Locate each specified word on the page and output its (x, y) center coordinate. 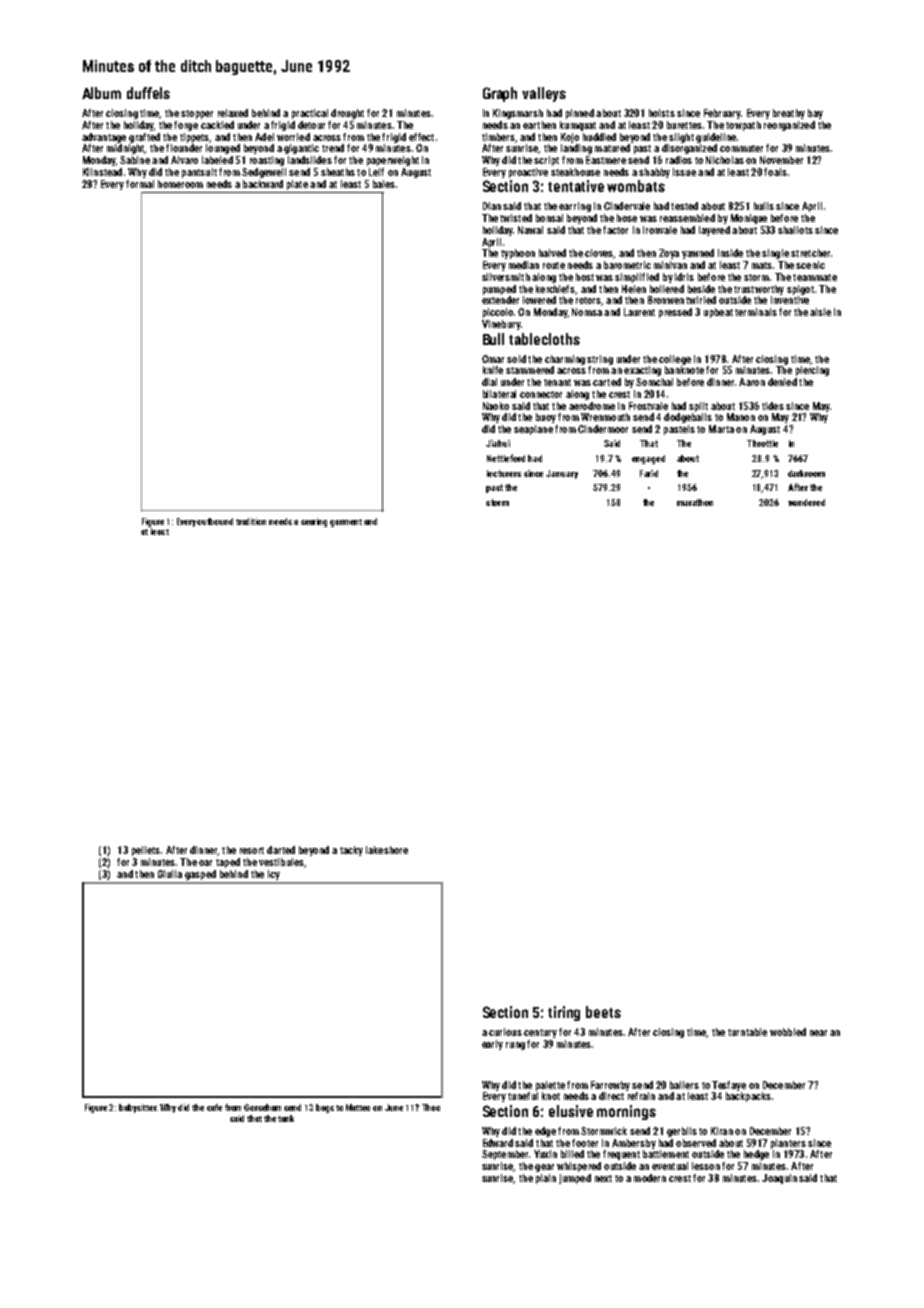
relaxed (233, 113)
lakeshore (387, 850)
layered (714, 231)
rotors (588, 300)
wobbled (788, 1032)
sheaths (338, 172)
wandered (806, 502)
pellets (146, 851)
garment (346, 523)
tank (286, 1118)
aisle (820, 312)
